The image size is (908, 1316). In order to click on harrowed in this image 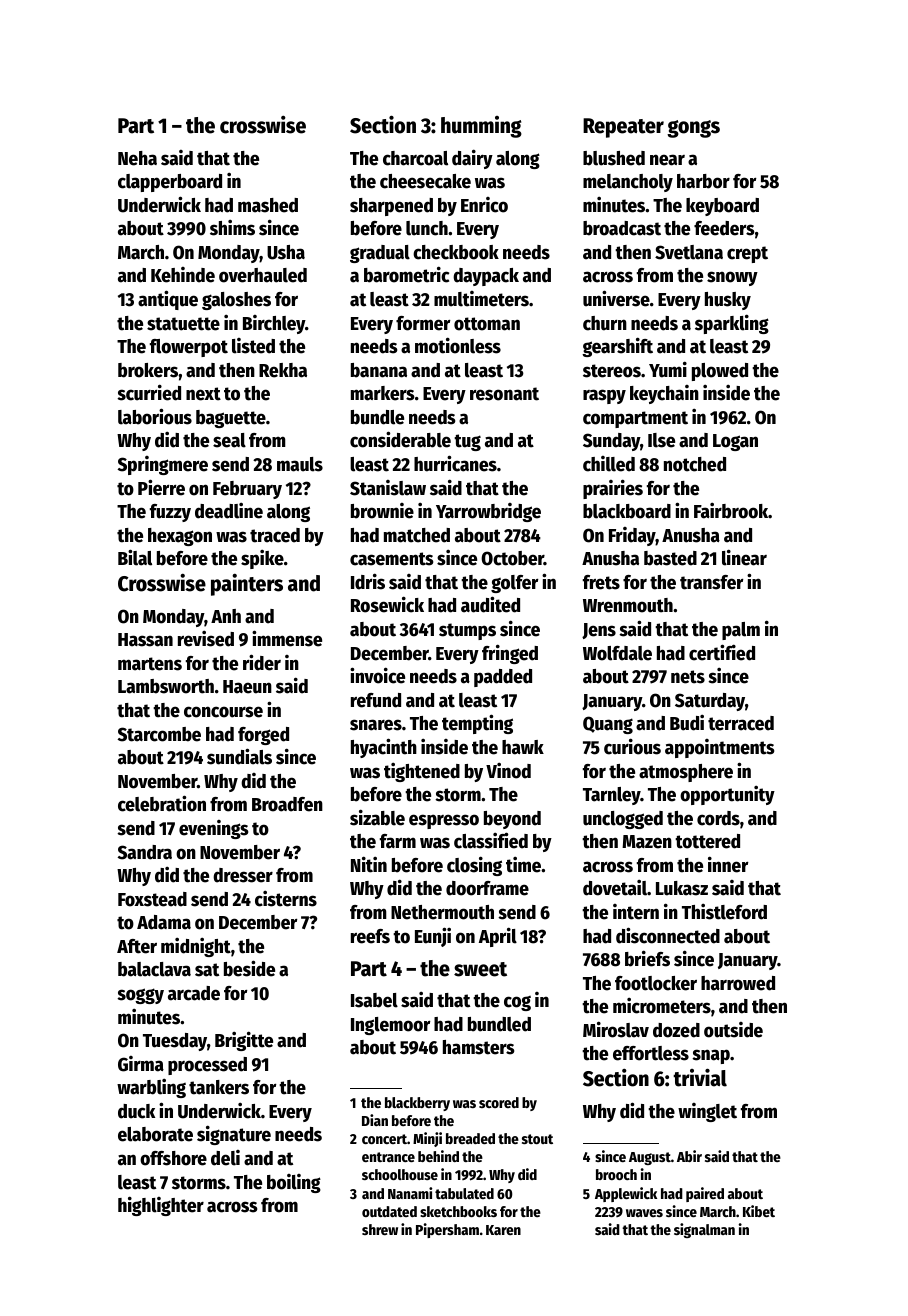, I will do `click(738, 983)`.
